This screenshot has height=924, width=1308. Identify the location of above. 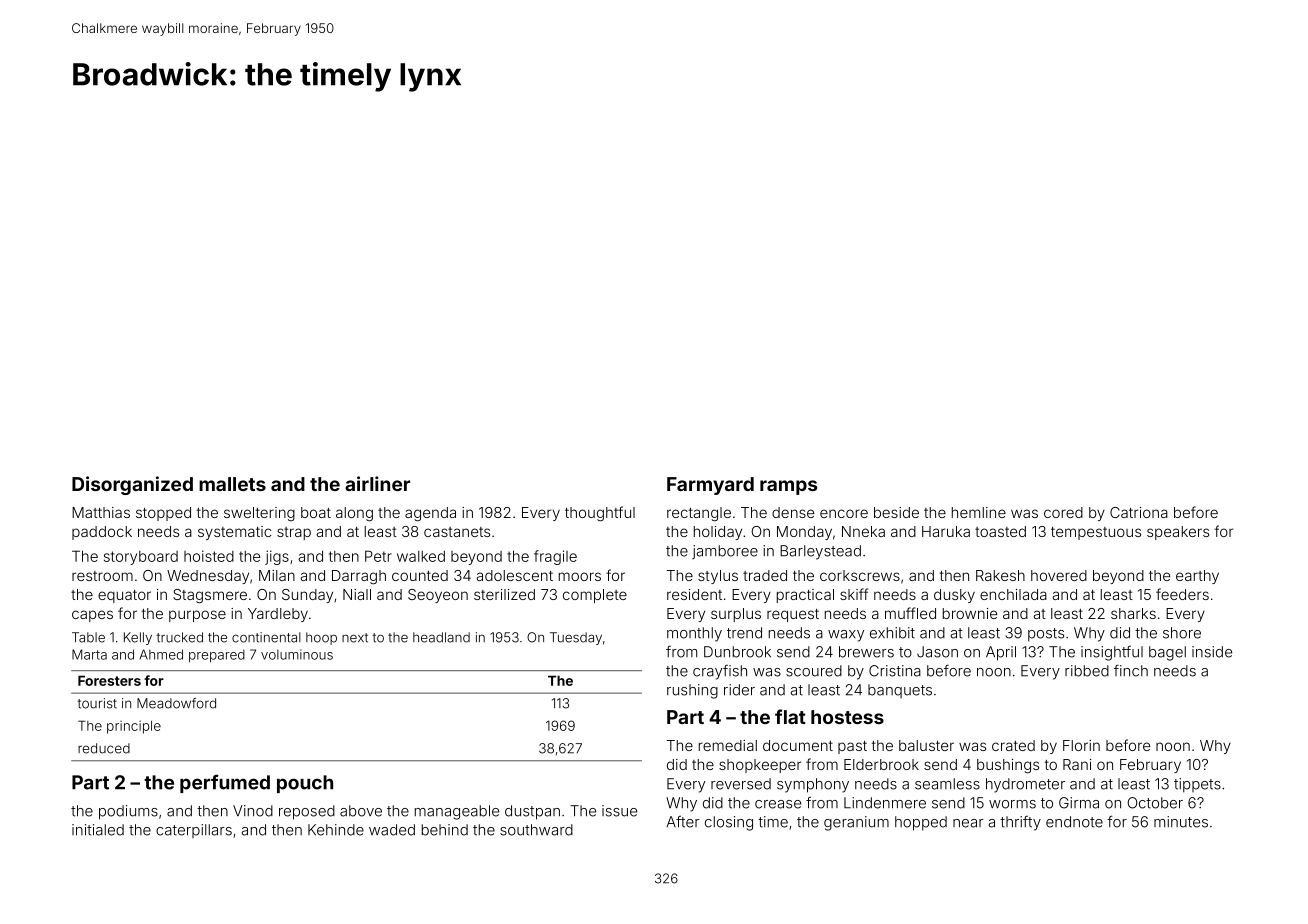
(361, 811).
